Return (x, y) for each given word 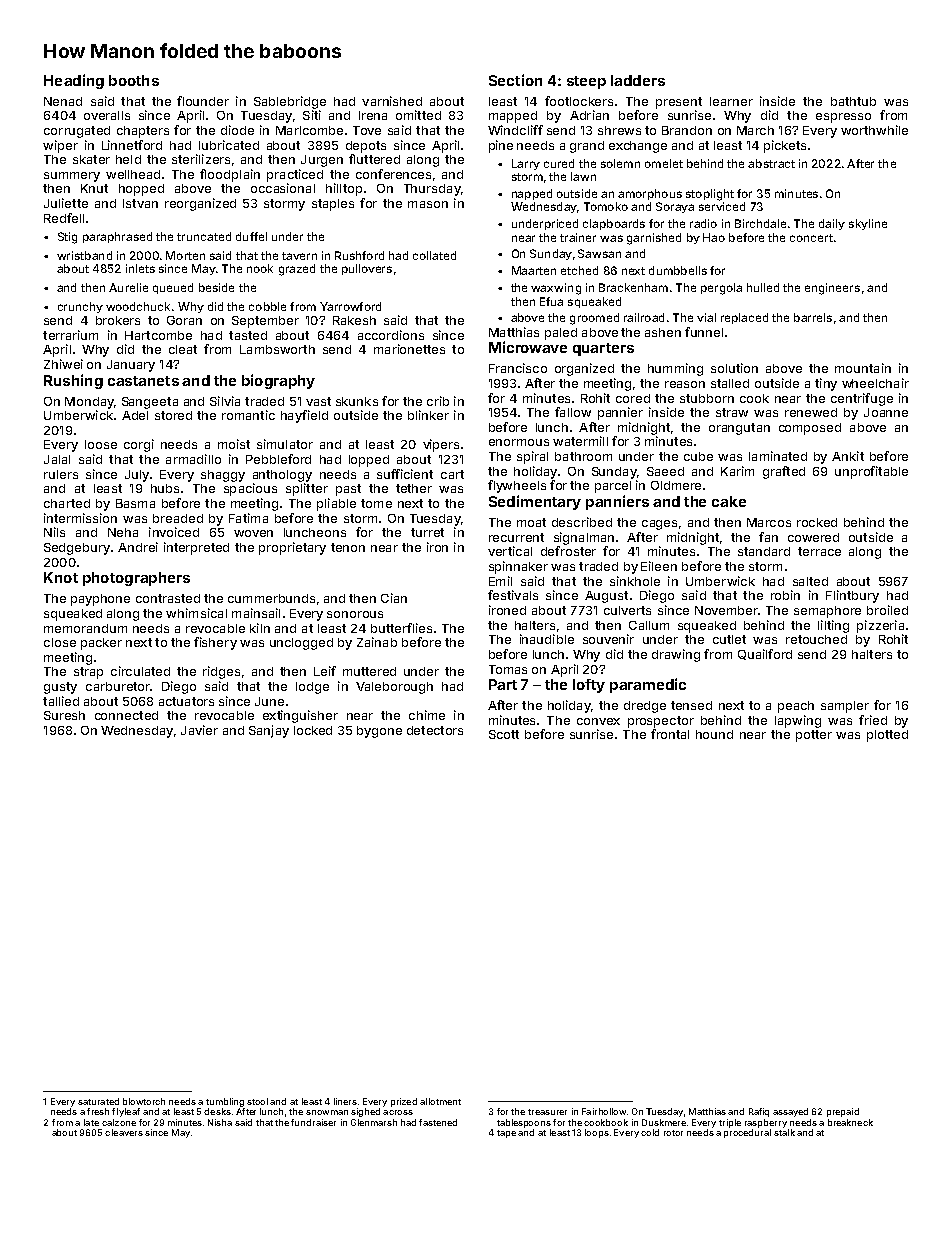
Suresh (64, 715)
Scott (504, 734)
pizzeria (880, 626)
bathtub (853, 101)
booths (134, 80)
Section (515, 80)
